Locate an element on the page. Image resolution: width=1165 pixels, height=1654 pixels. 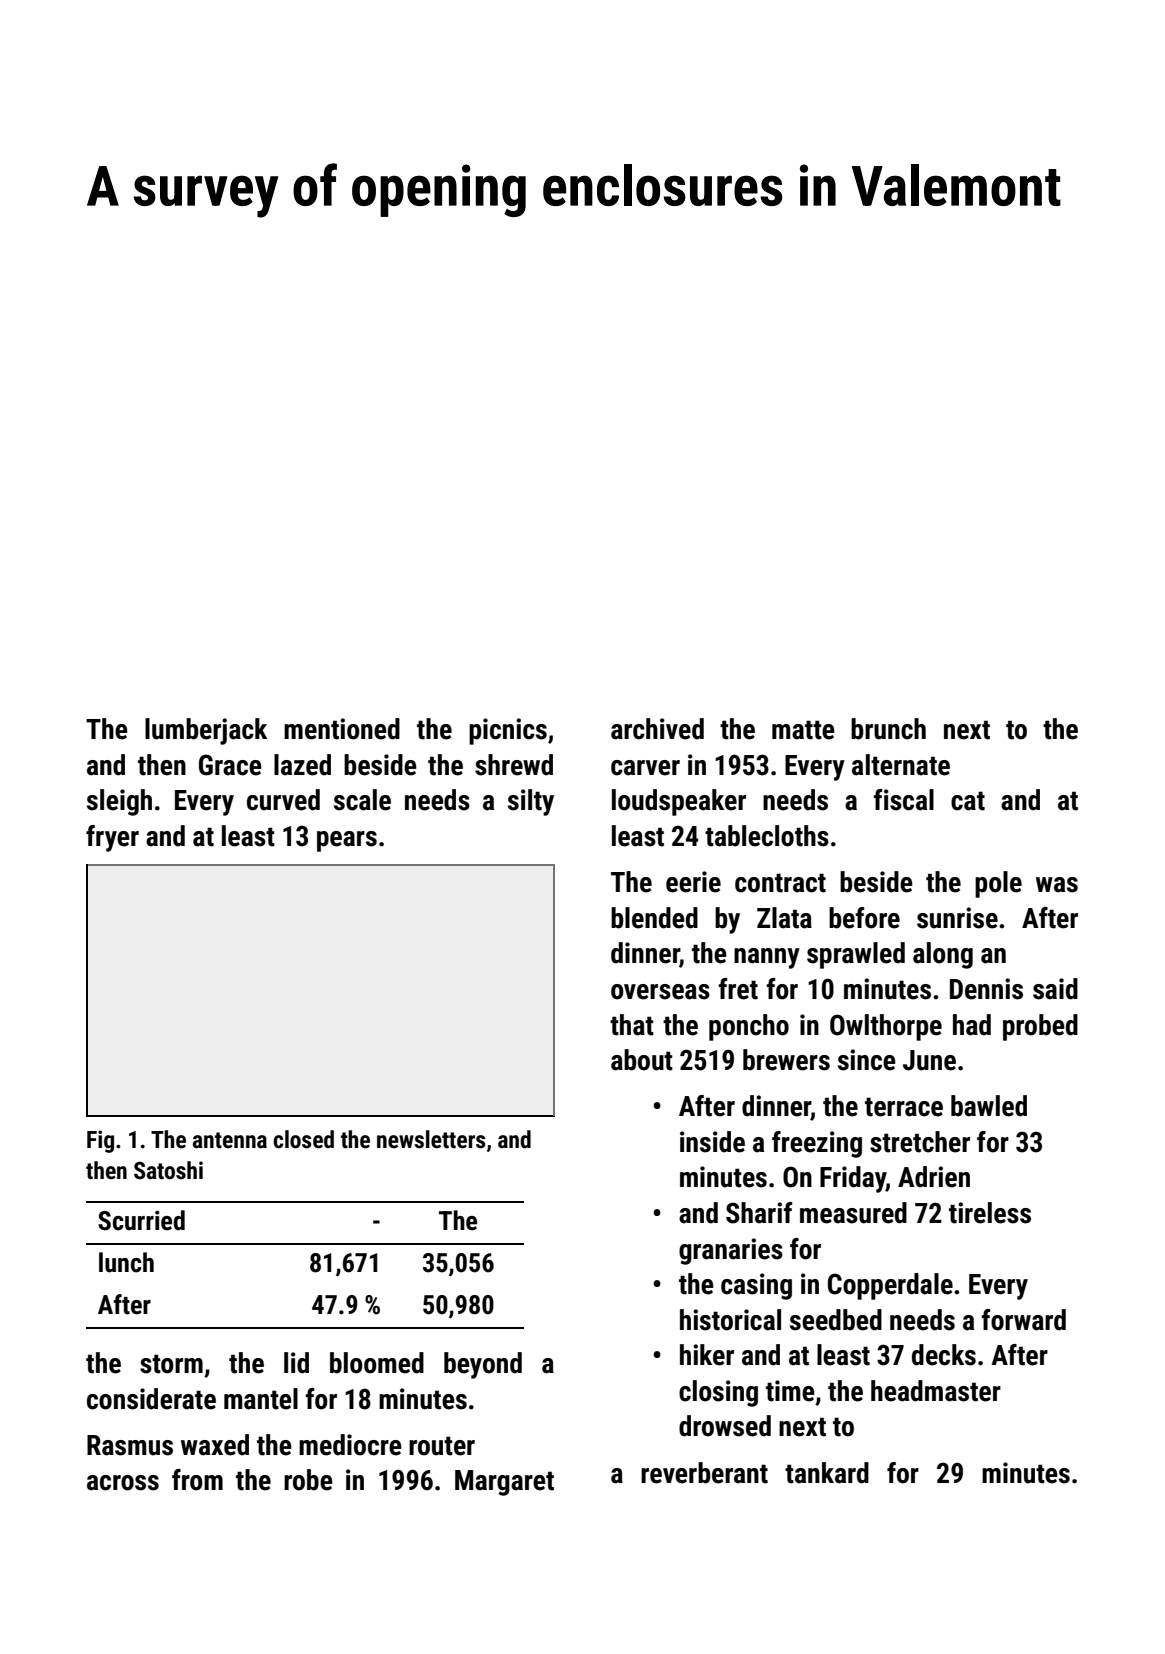
mentioned is located at coordinates (342, 729).
